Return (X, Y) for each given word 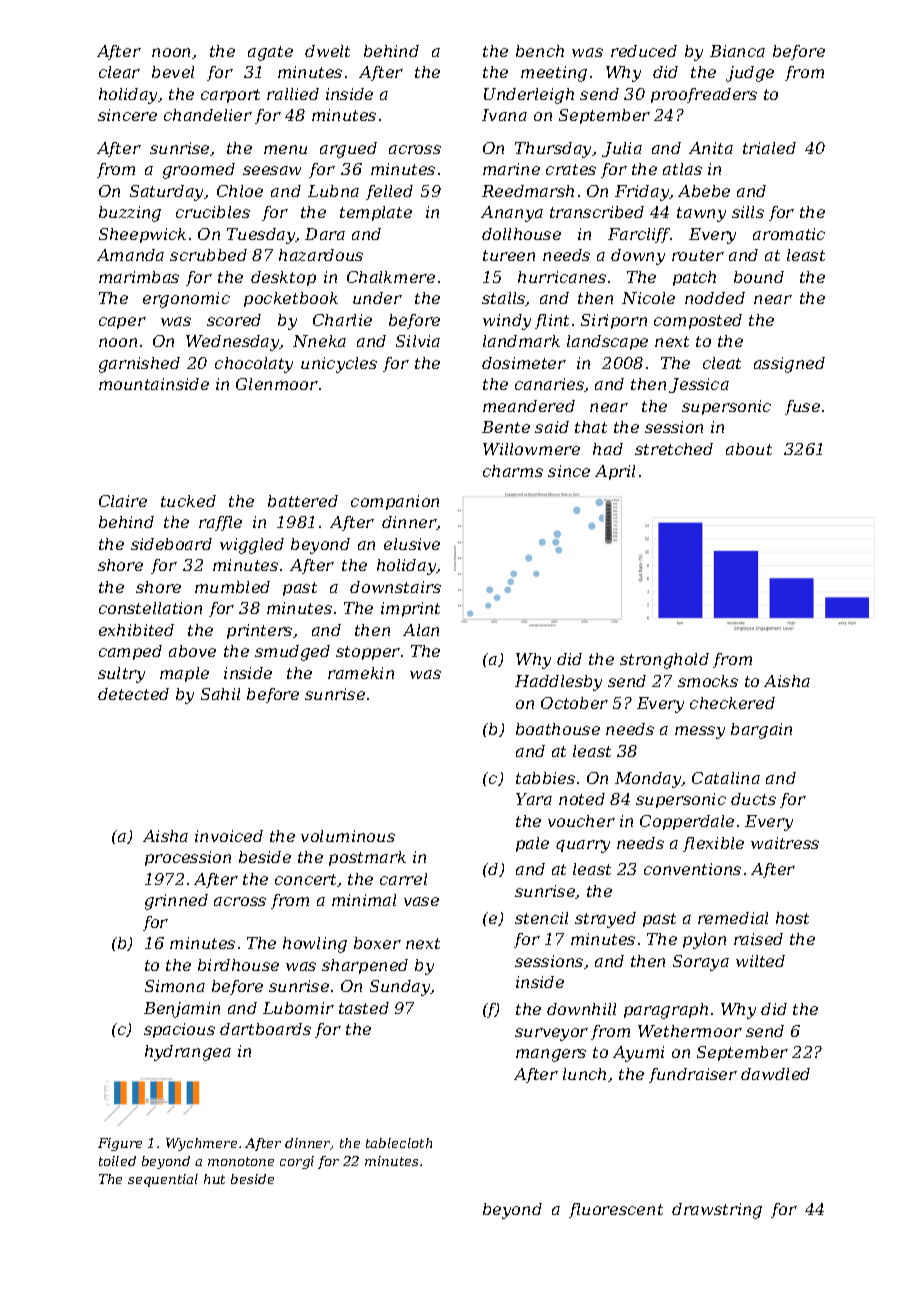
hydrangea (188, 1053)
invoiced (229, 836)
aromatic (789, 234)
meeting (554, 74)
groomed (199, 171)
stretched (674, 449)
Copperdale (687, 822)
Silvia (418, 341)
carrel (403, 879)
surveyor (551, 1034)
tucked (188, 501)
